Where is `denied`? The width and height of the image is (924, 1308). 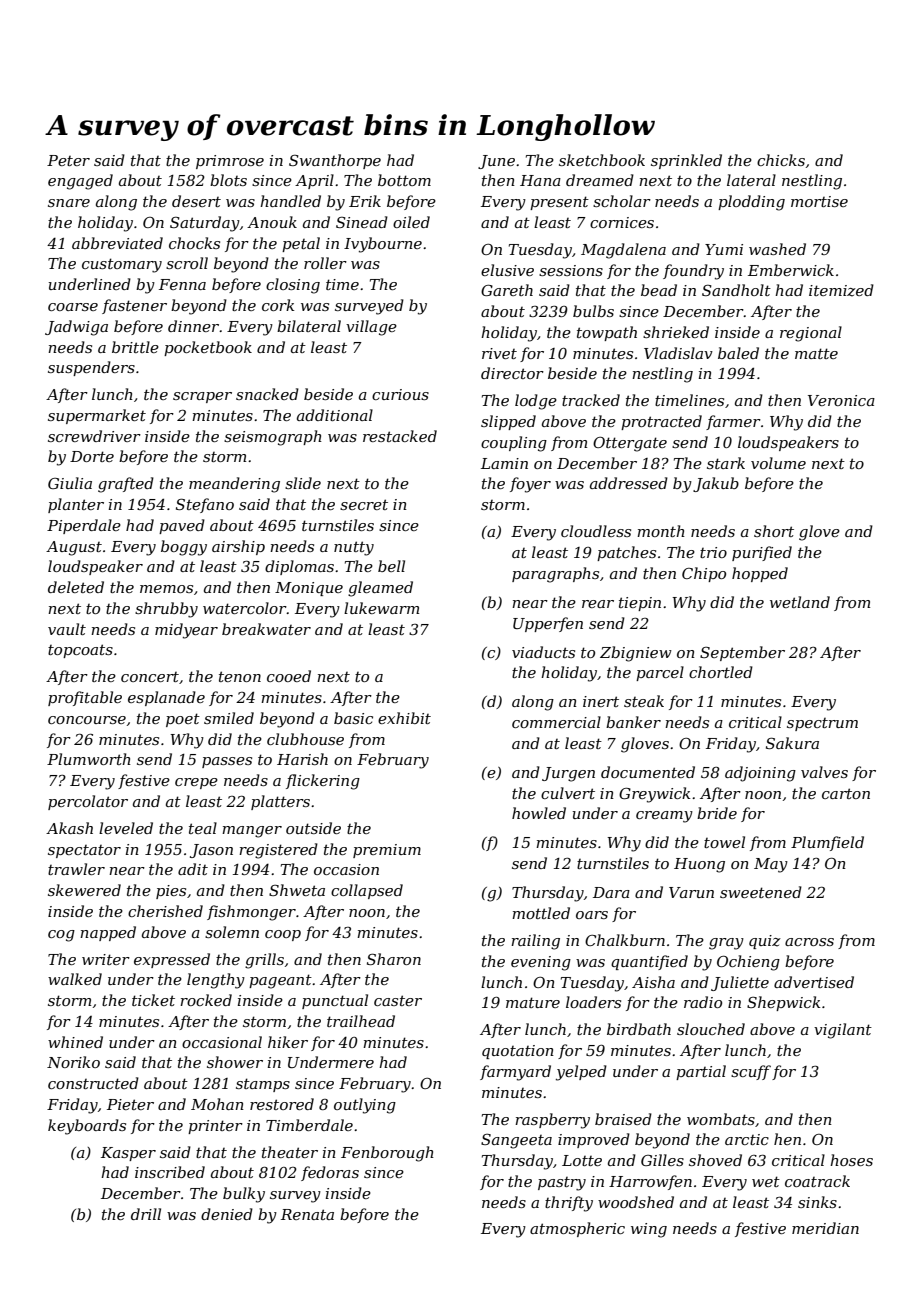 denied is located at coordinates (227, 1214).
